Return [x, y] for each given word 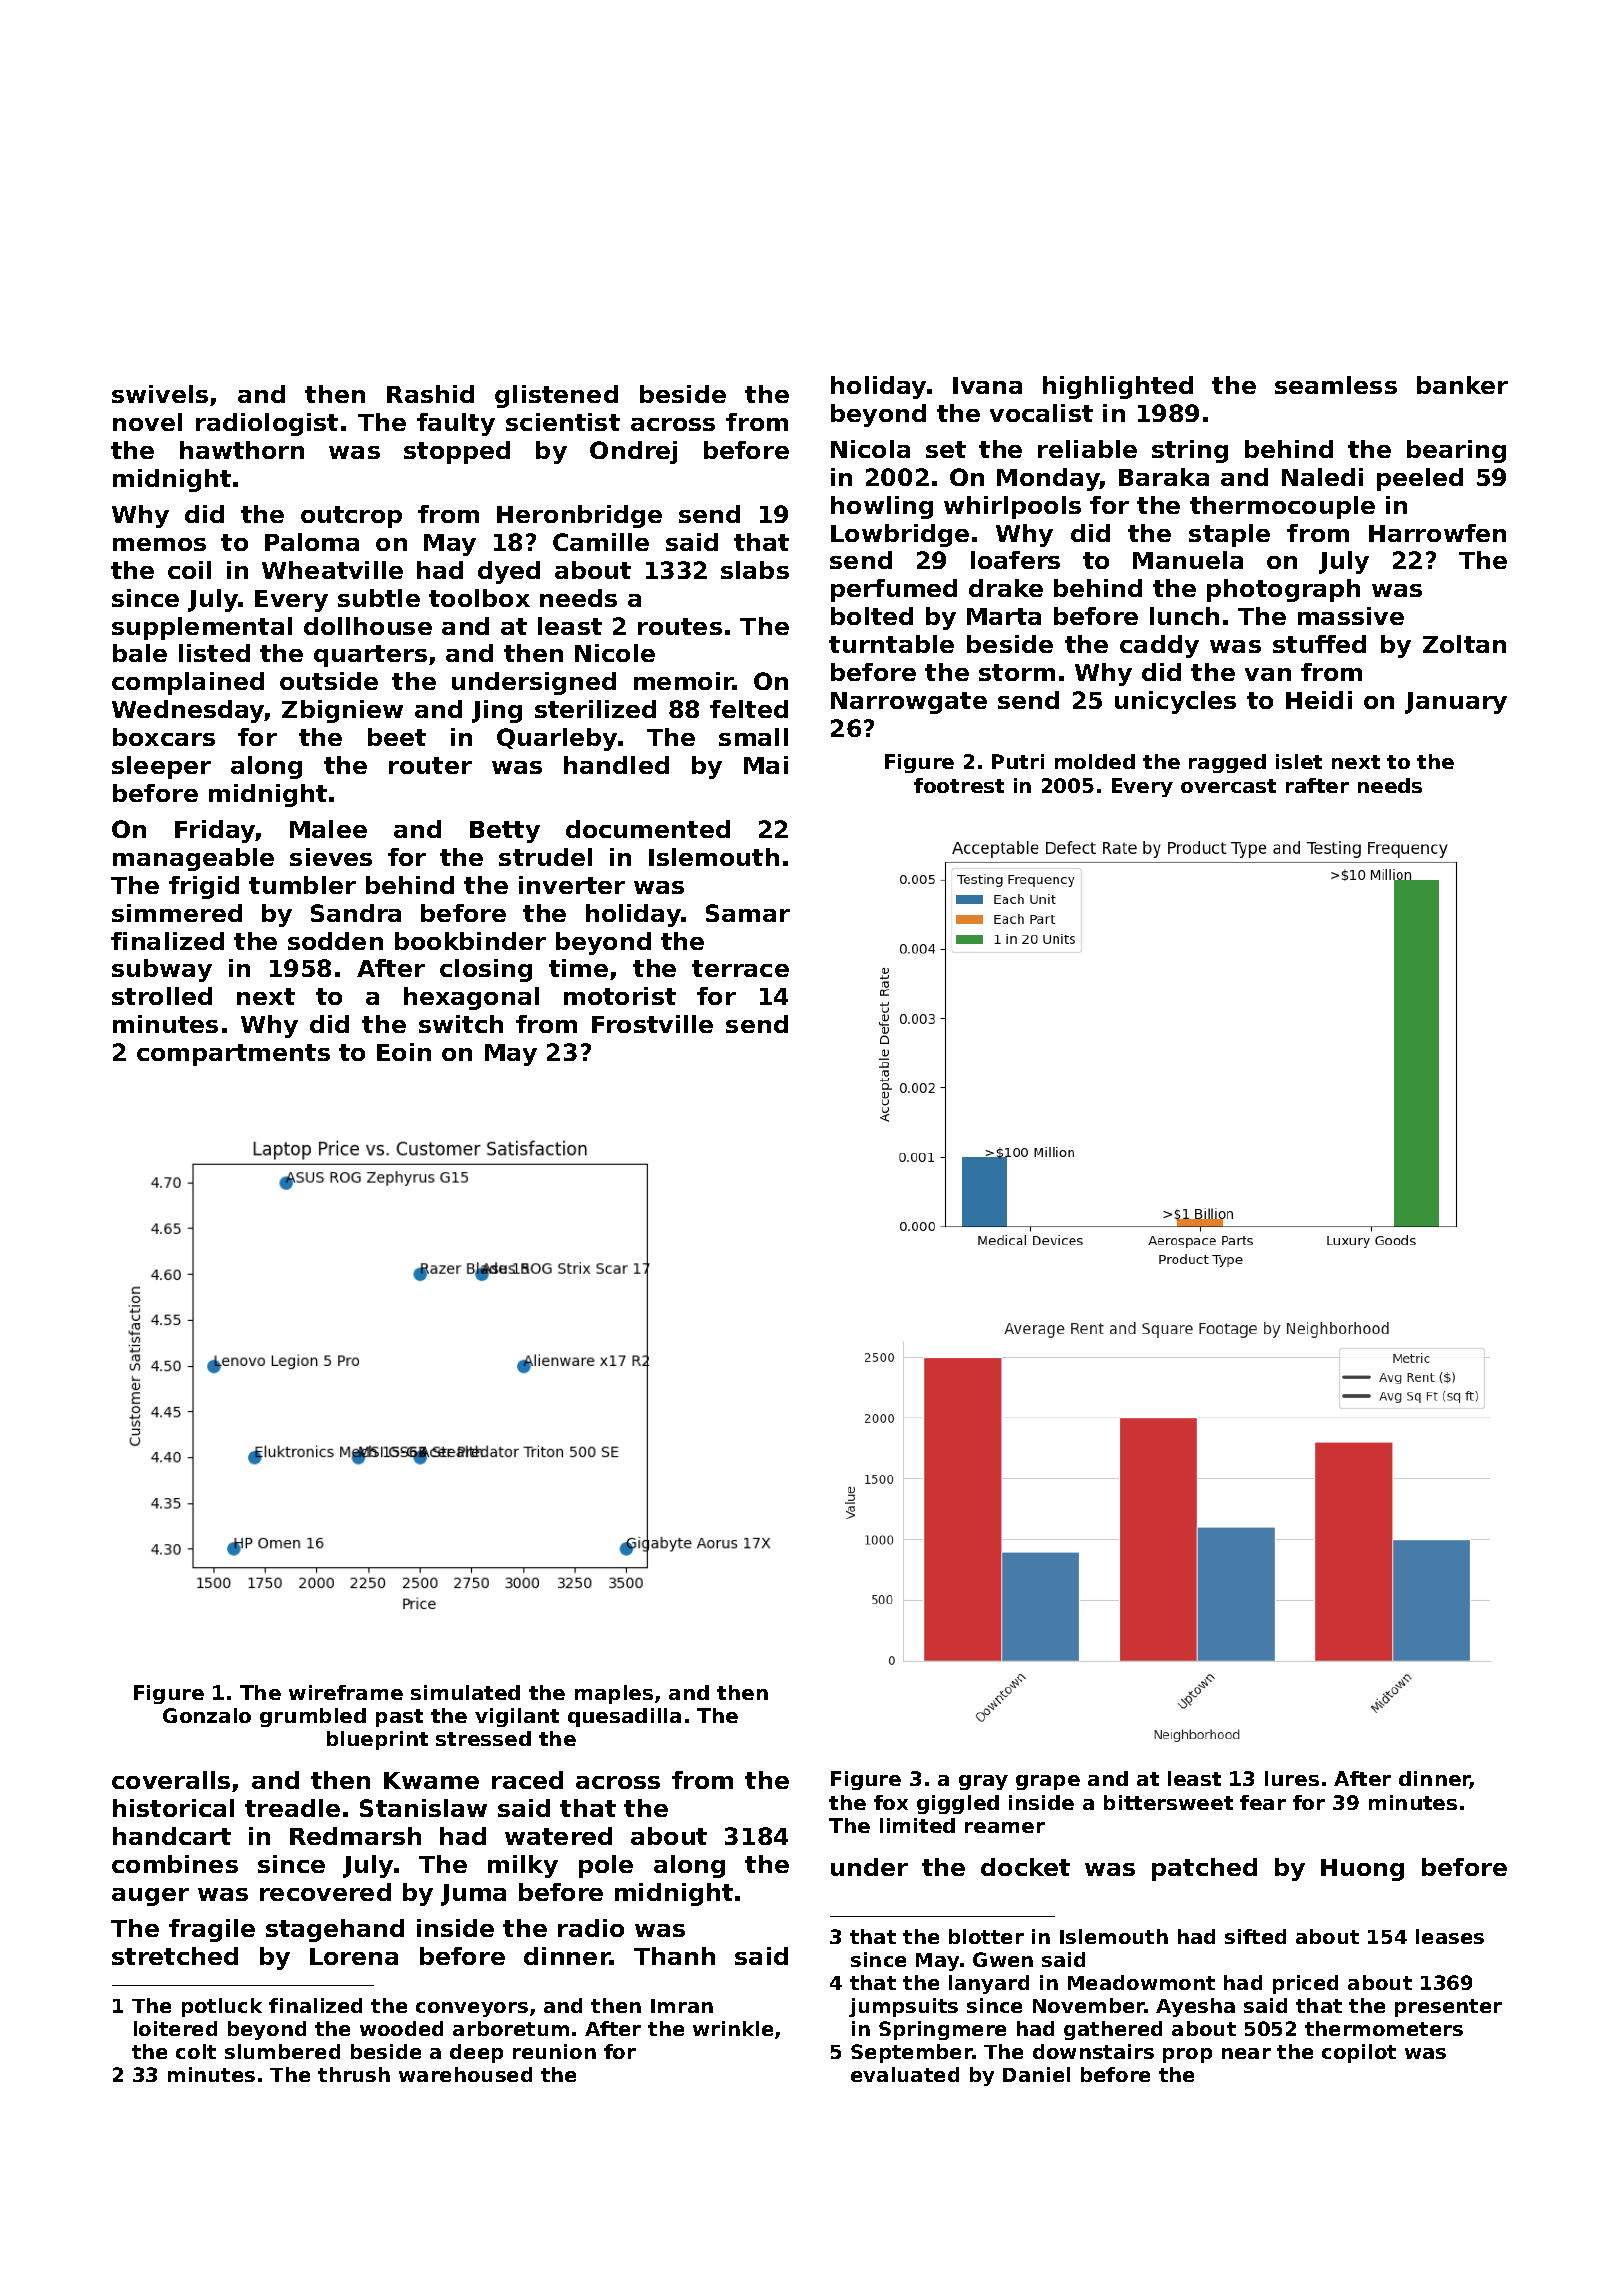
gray [983, 1782]
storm [1017, 672]
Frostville [652, 1024]
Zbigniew [342, 711]
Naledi [1322, 477]
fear [1263, 1802]
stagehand [335, 1930]
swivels [160, 394]
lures [1292, 1778]
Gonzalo [207, 1715]
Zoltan [1464, 644]
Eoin [404, 1052]
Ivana [987, 385]
